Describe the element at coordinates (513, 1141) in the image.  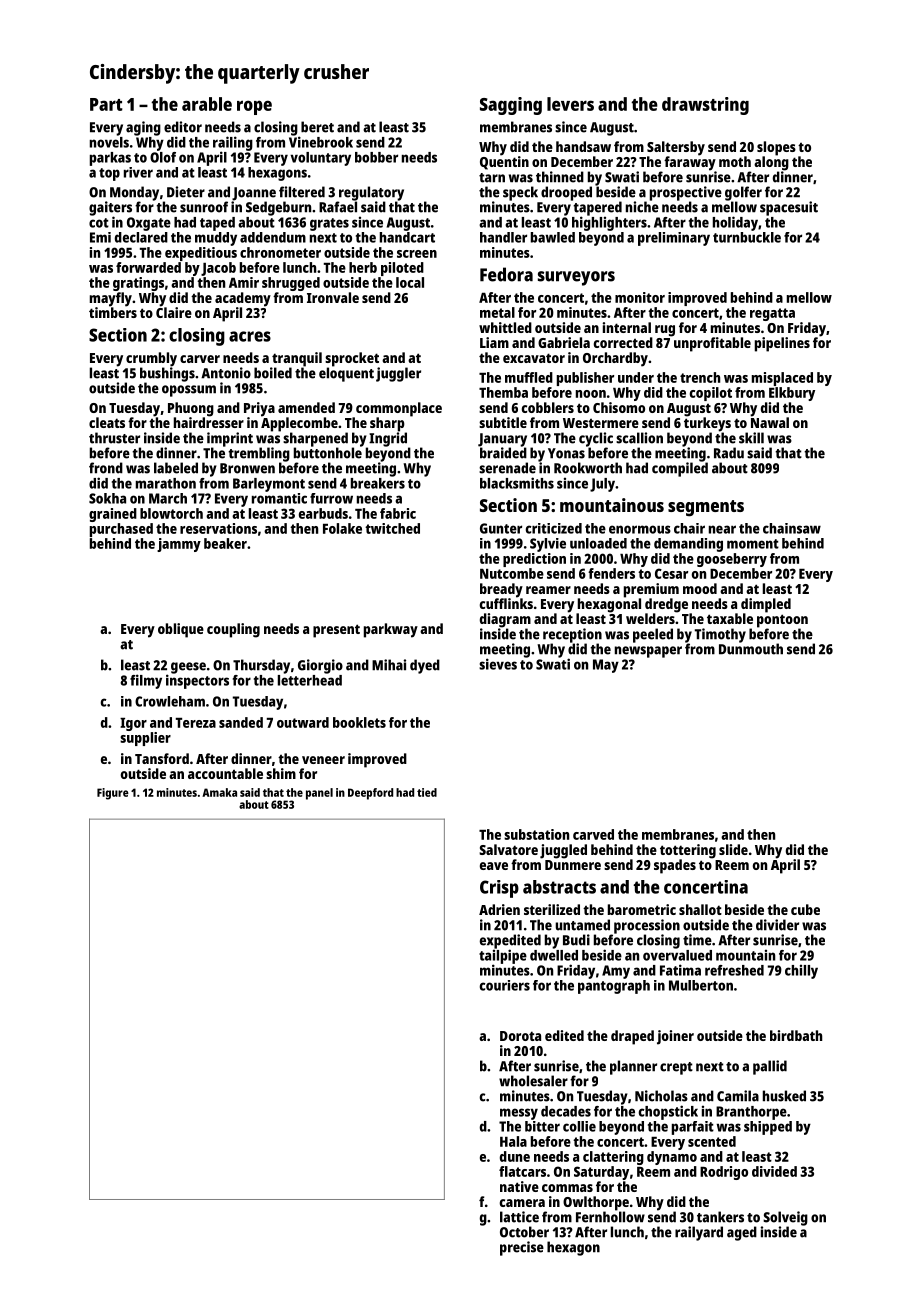
I see `Hala` at that location.
